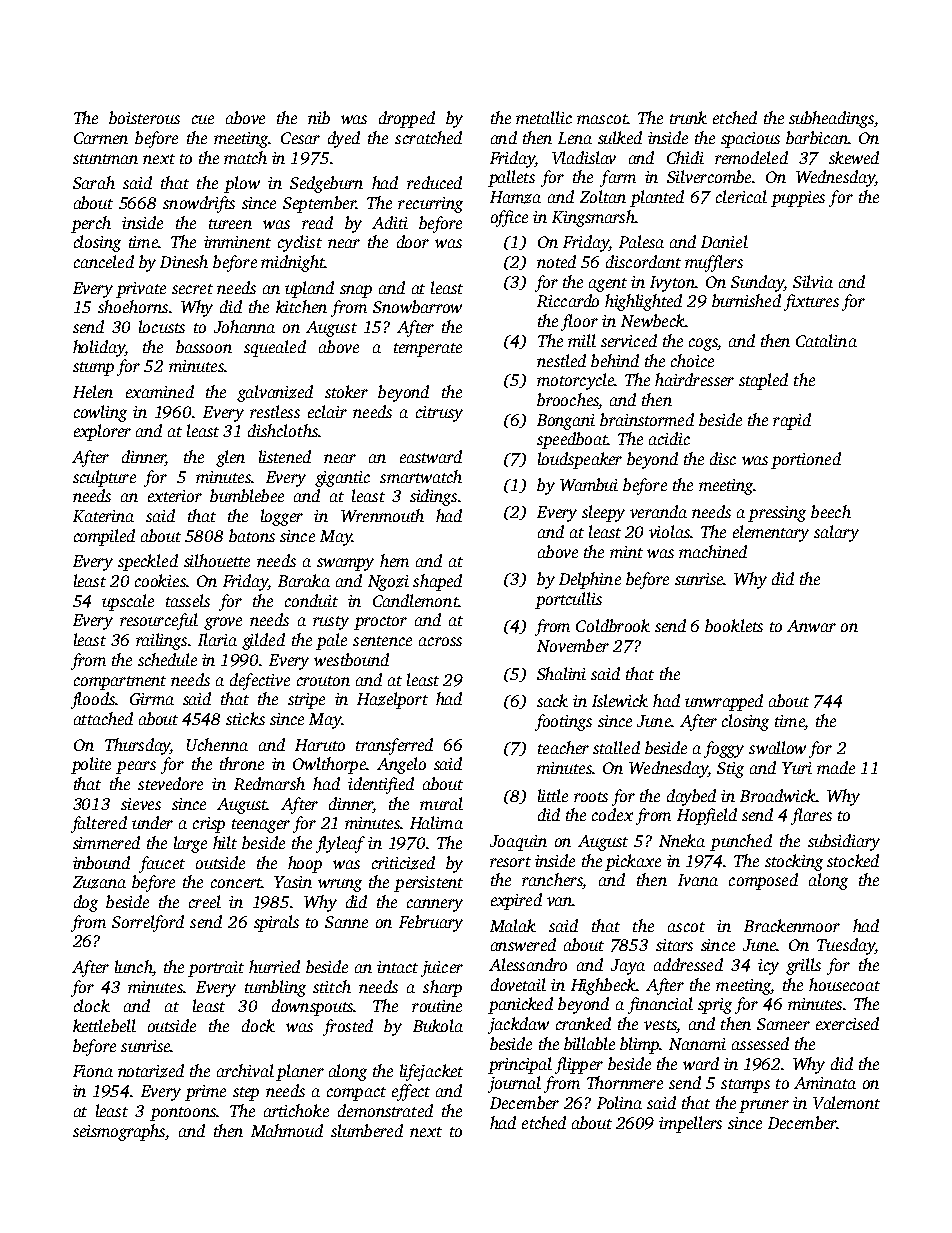 The image size is (952, 1233). What do you see at coordinates (242, 184) in the screenshot?
I see `plow` at bounding box center [242, 184].
